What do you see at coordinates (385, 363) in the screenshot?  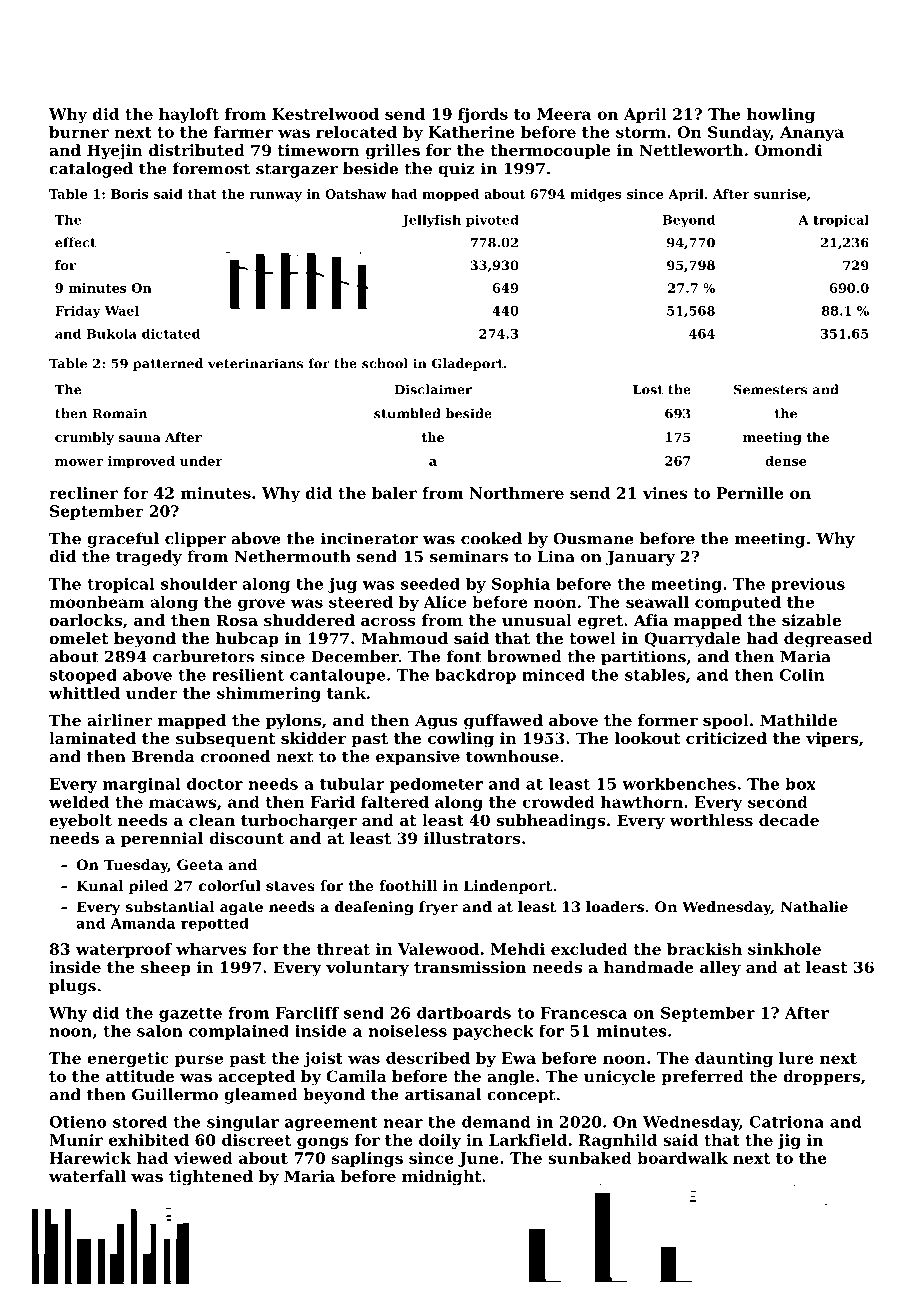 I see `school` at bounding box center [385, 363].
